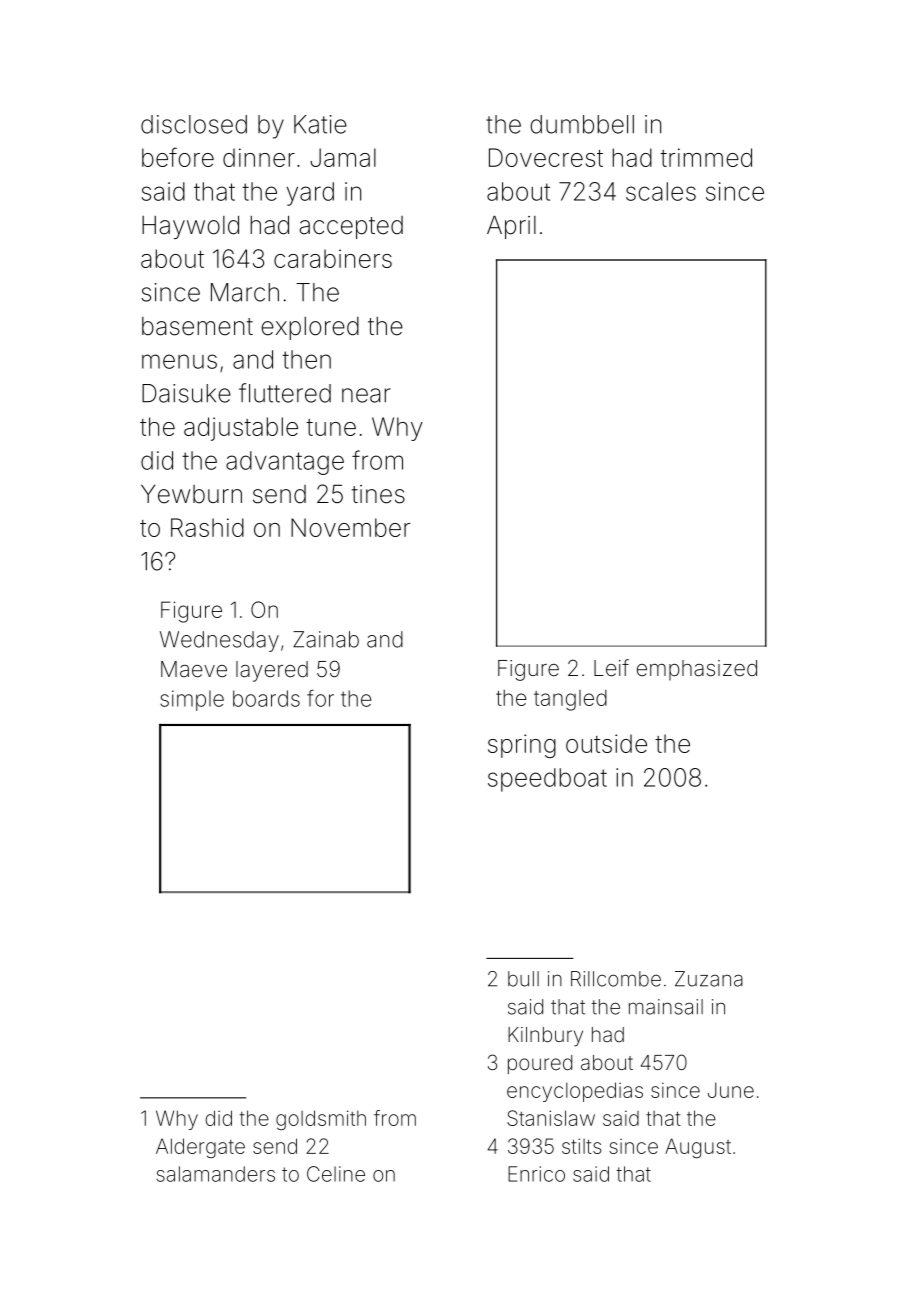 This screenshot has height=1299, width=916. What do you see at coordinates (698, 1148) in the screenshot?
I see `August` at bounding box center [698, 1148].
